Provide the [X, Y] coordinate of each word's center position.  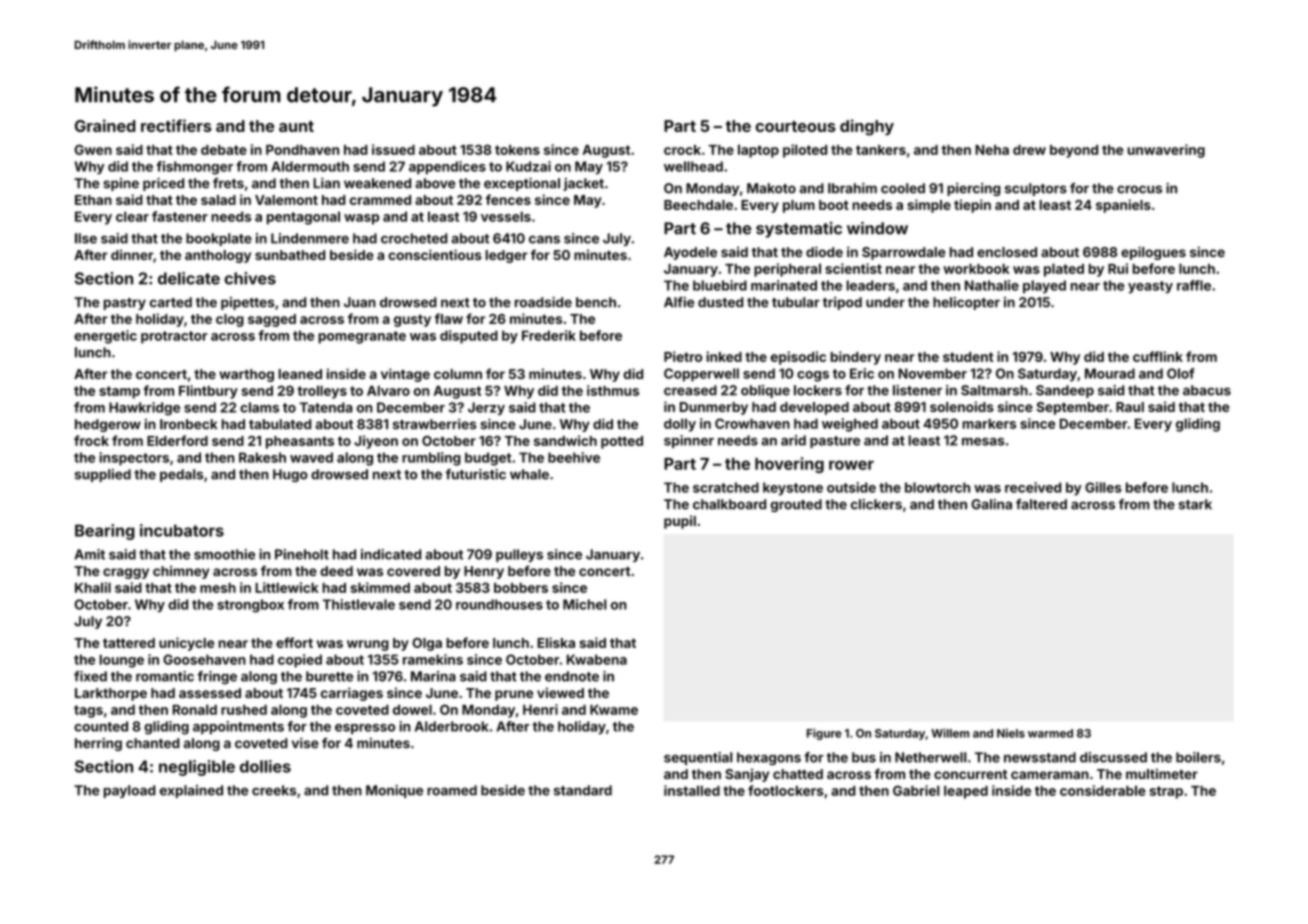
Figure [824, 734]
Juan [360, 302]
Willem [950, 733]
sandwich [565, 440]
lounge [121, 661]
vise [305, 742]
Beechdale [698, 205]
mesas [983, 442]
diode [824, 251]
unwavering [1166, 151]
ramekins [433, 659]
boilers [1198, 757]
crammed [380, 200]
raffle [1194, 285]
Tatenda [326, 407]
